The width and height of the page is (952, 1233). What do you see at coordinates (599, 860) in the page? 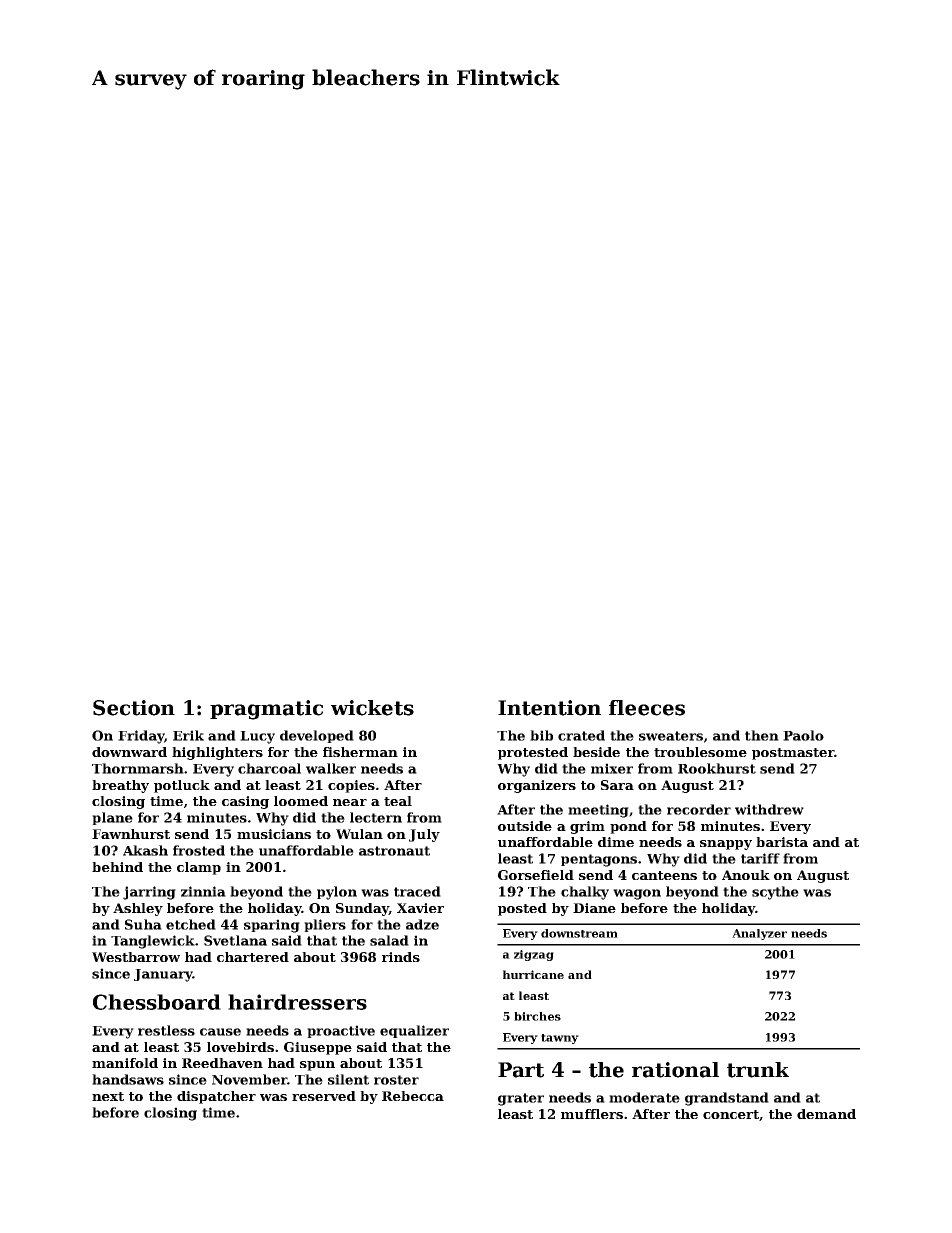
I see `pentagons` at bounding box center [599, 860].
